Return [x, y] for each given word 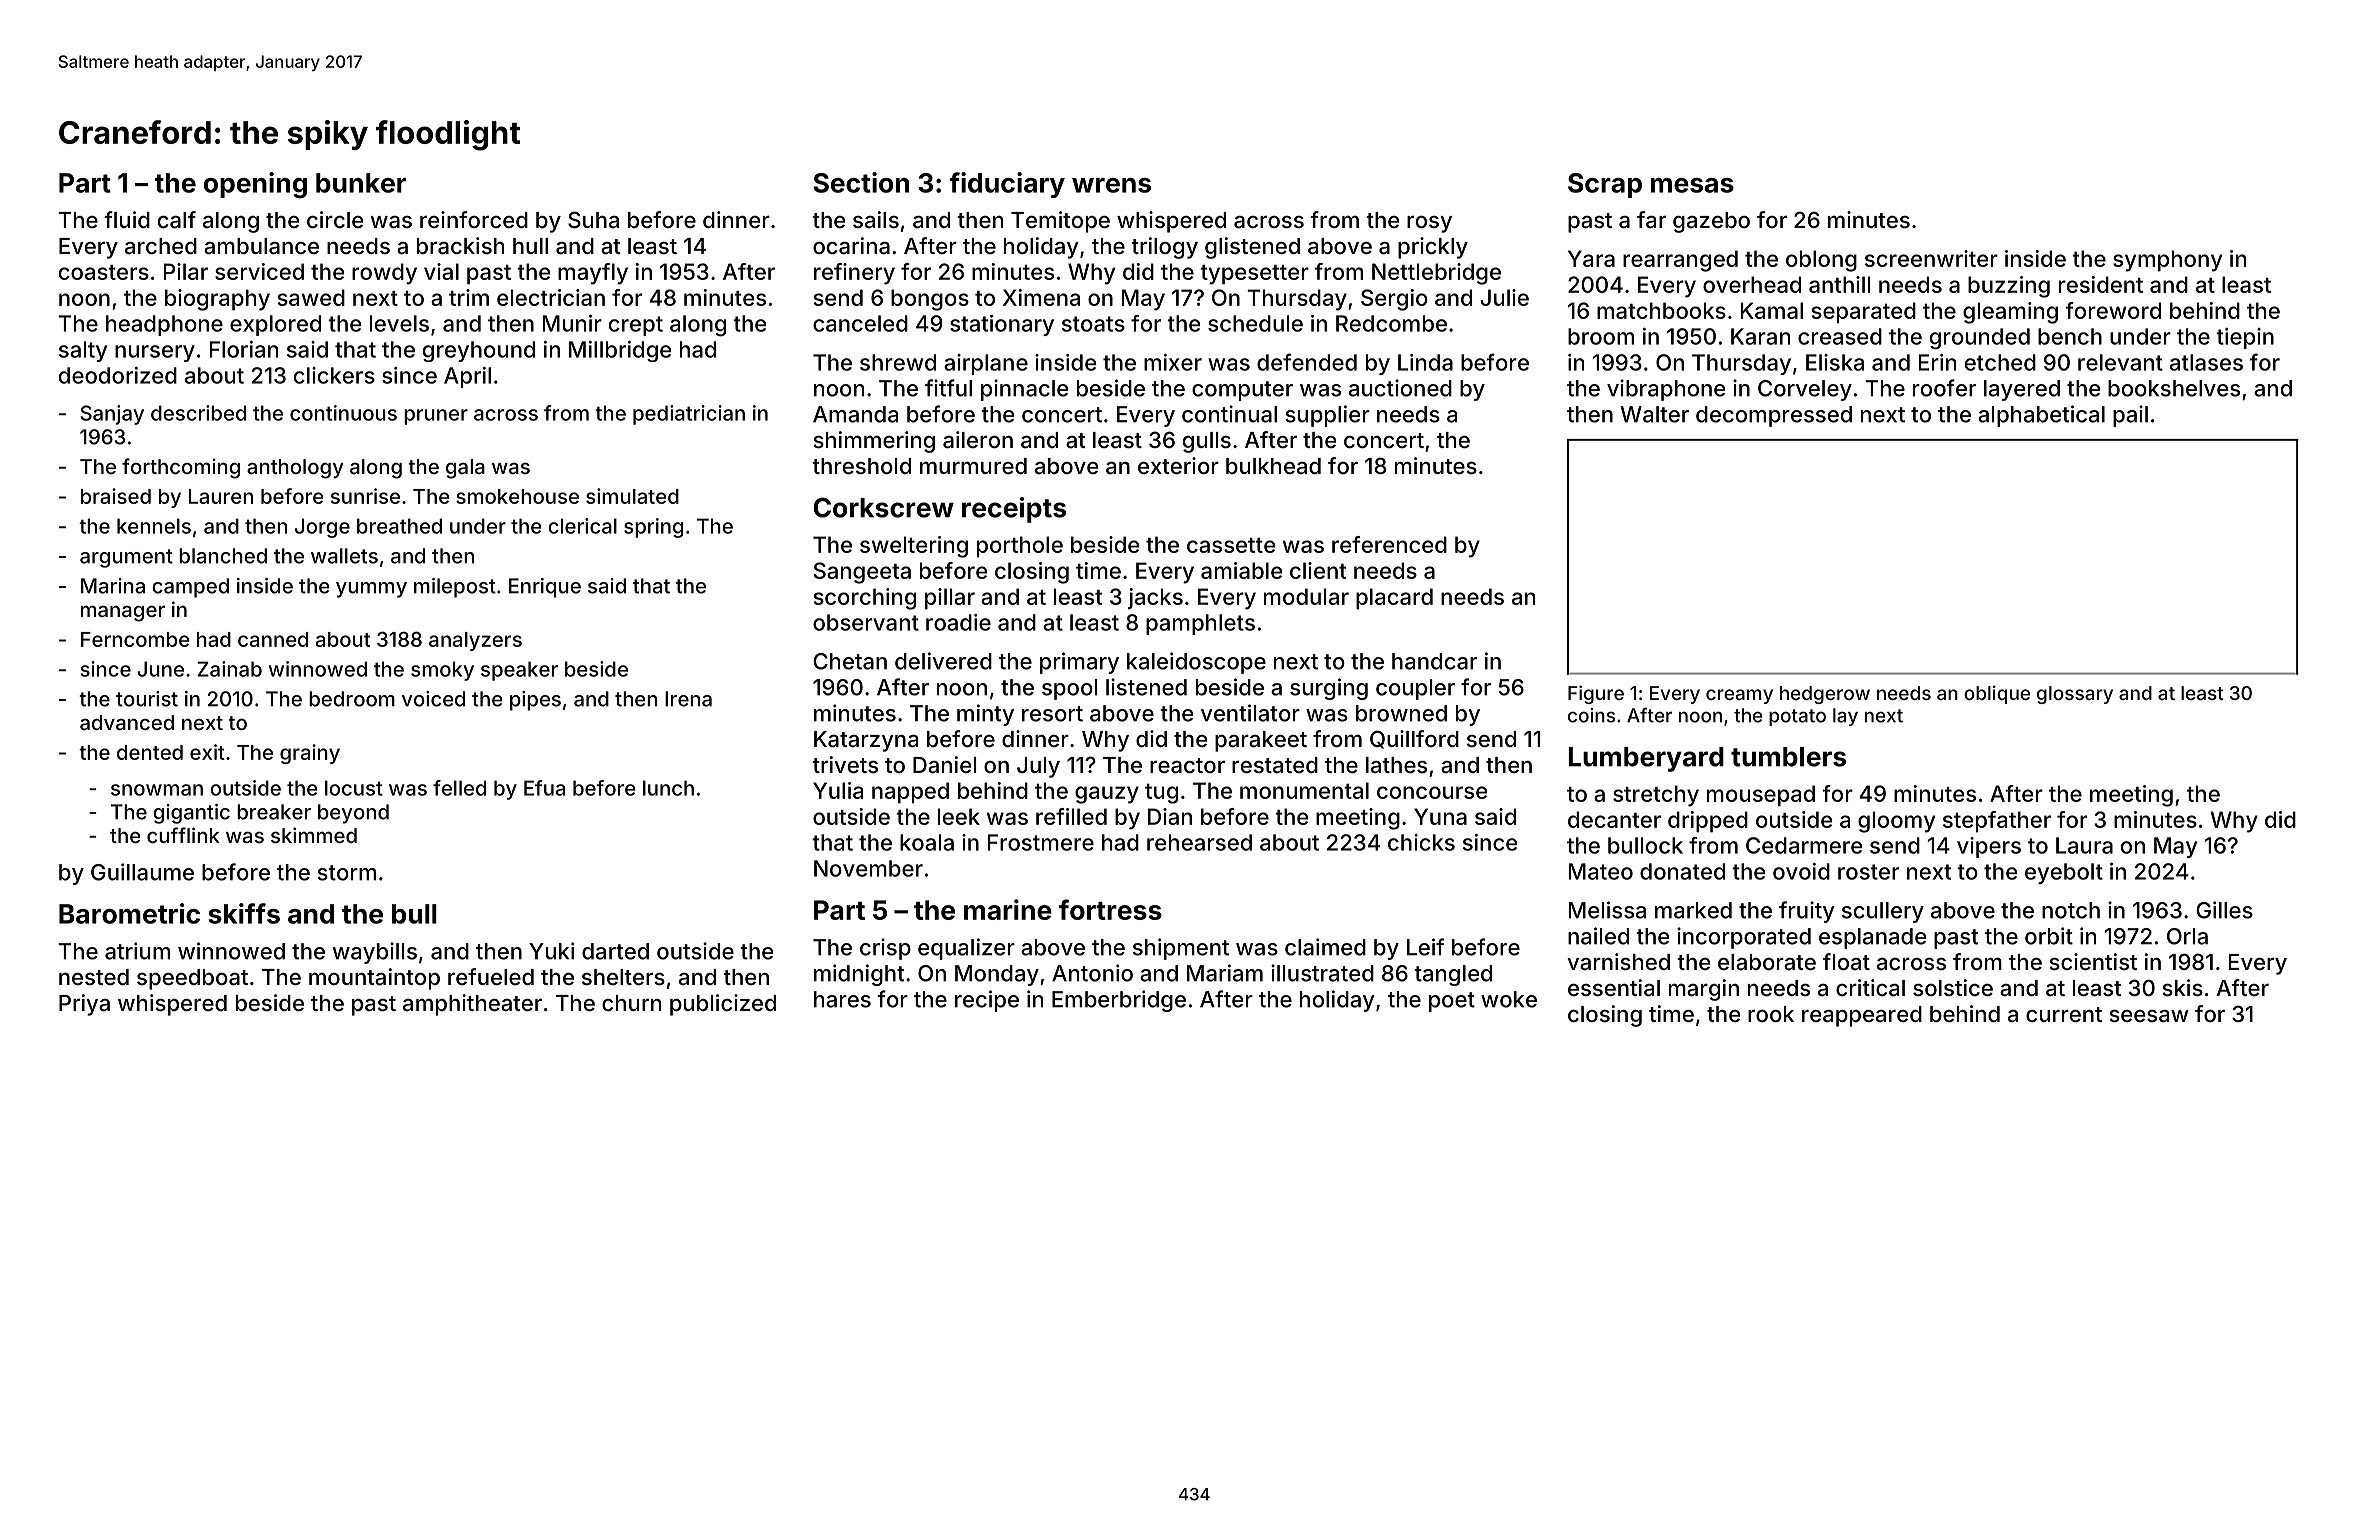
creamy [1739, 696]
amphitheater [472, 1005]
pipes [535, 701]
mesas [1692, 185]
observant [866, 622]
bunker [361, 183]
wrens [1111, 185]
